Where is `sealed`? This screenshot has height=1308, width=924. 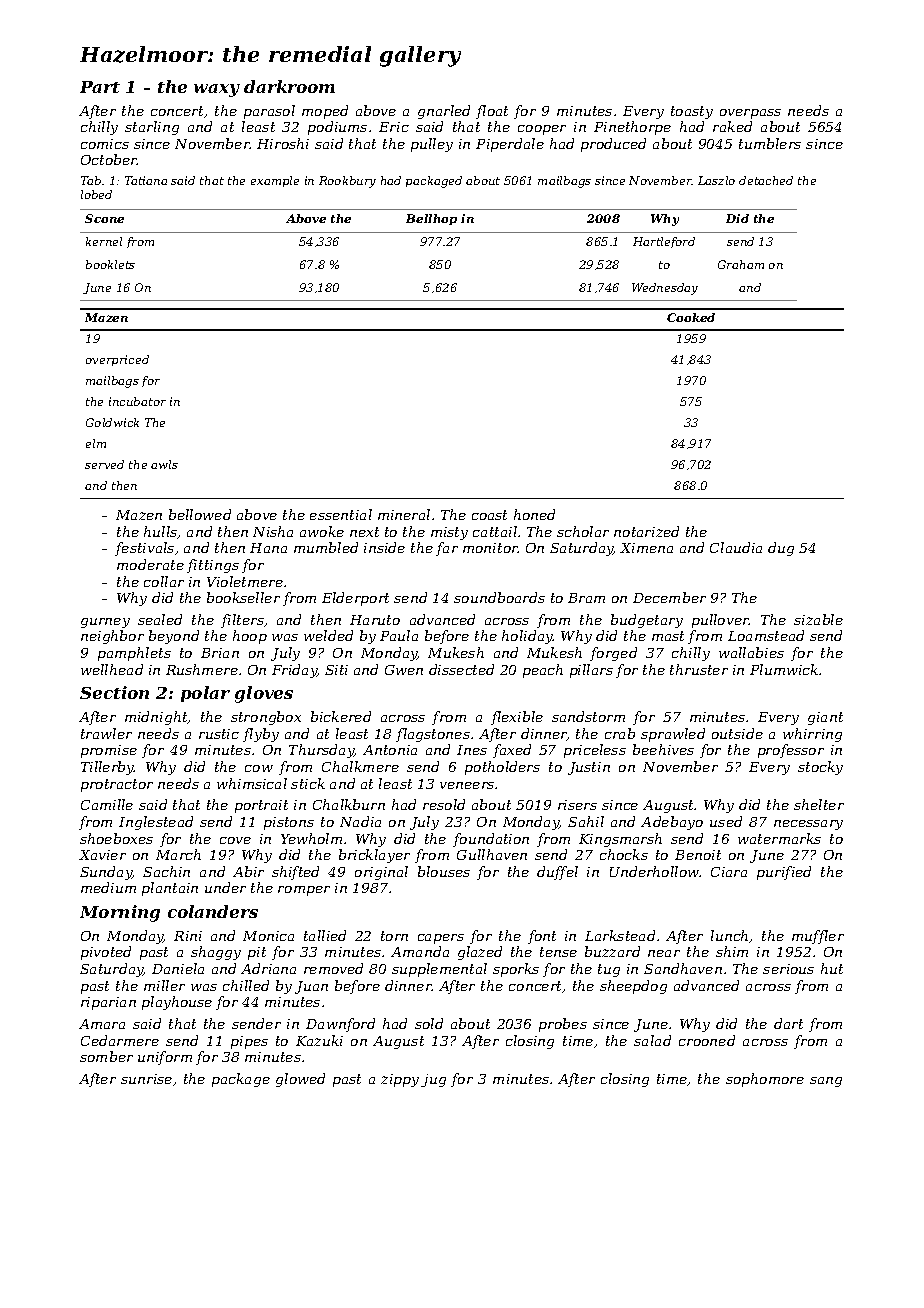
sealed is located at coordinates (160, 619).
